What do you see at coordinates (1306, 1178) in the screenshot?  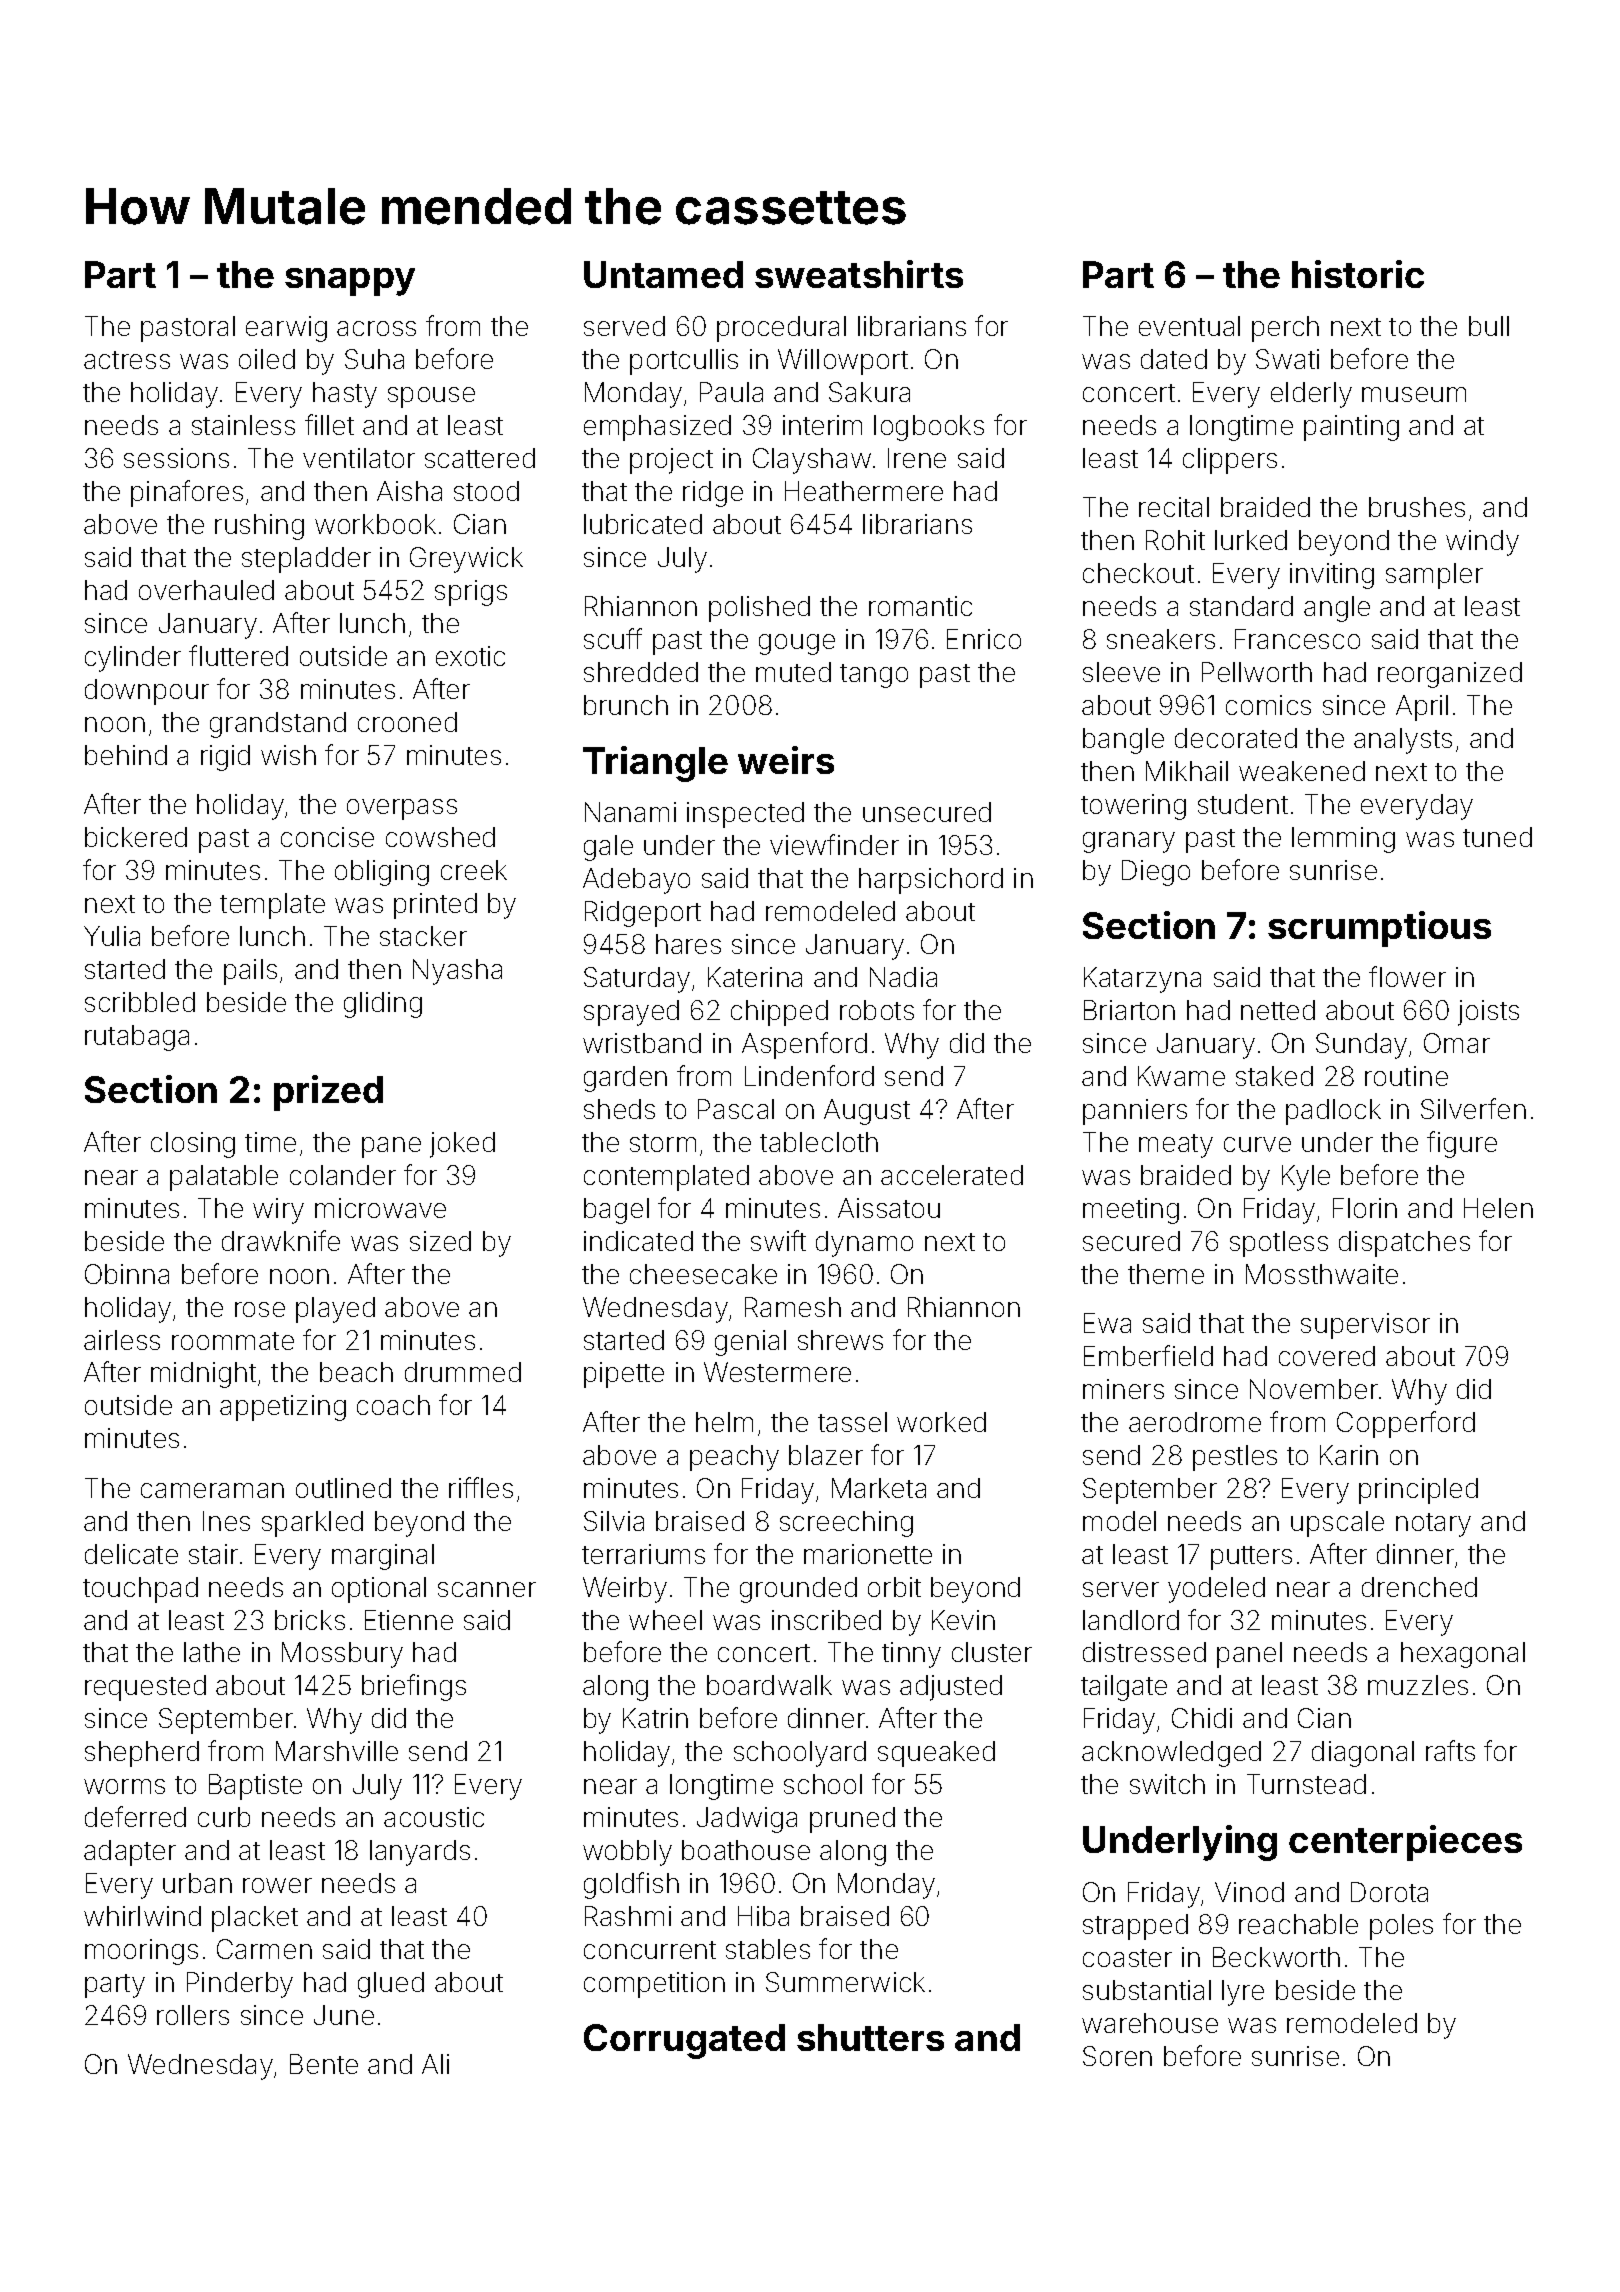 I see `Kyle` at bounding box center [1306, 1178].
